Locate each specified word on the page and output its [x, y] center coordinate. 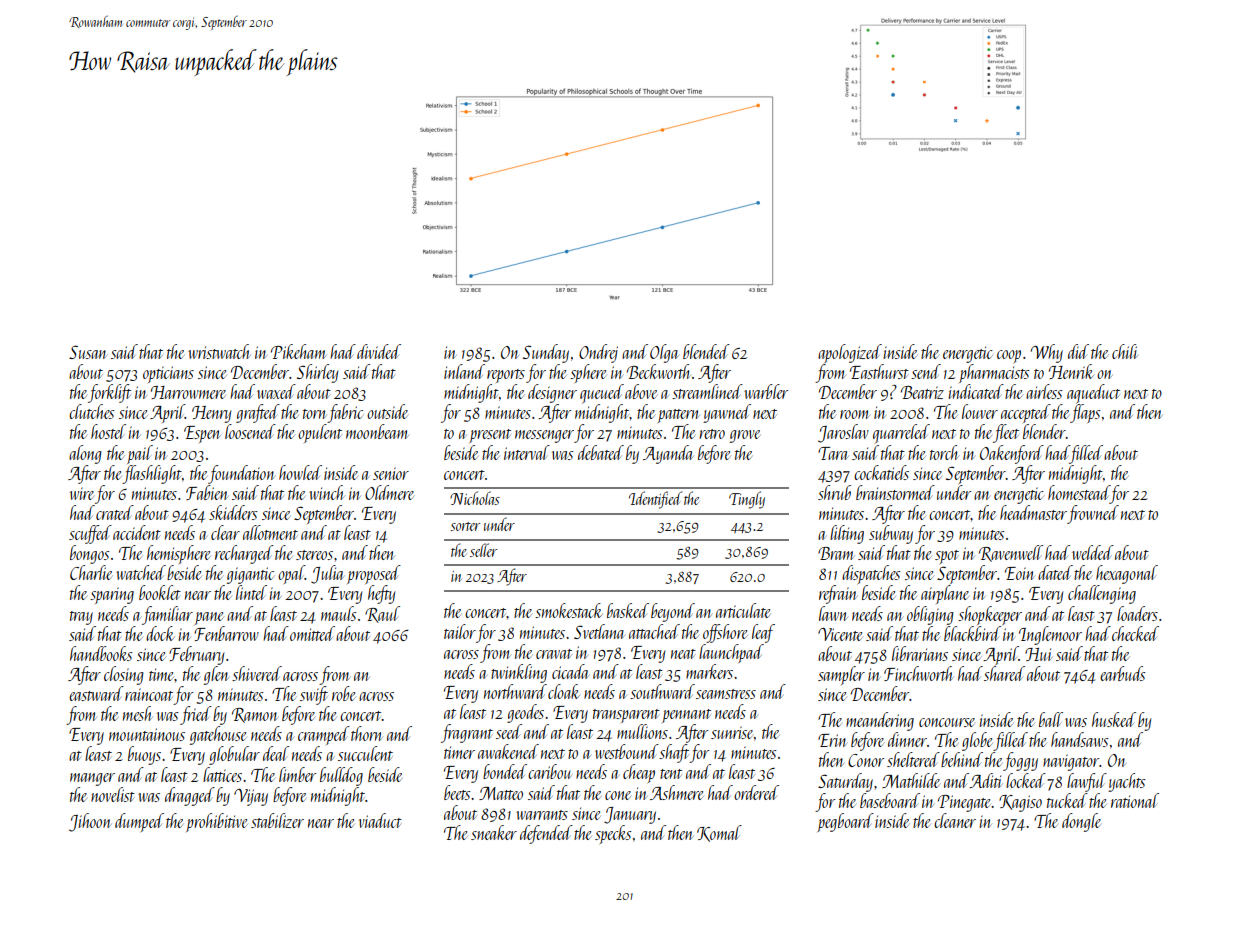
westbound [627, 751]
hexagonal [1127, 574]
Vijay [251, 797]
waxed [276, 391]
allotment [270, 532]
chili [1125, 351]
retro [712, 434]
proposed [374, 574]
